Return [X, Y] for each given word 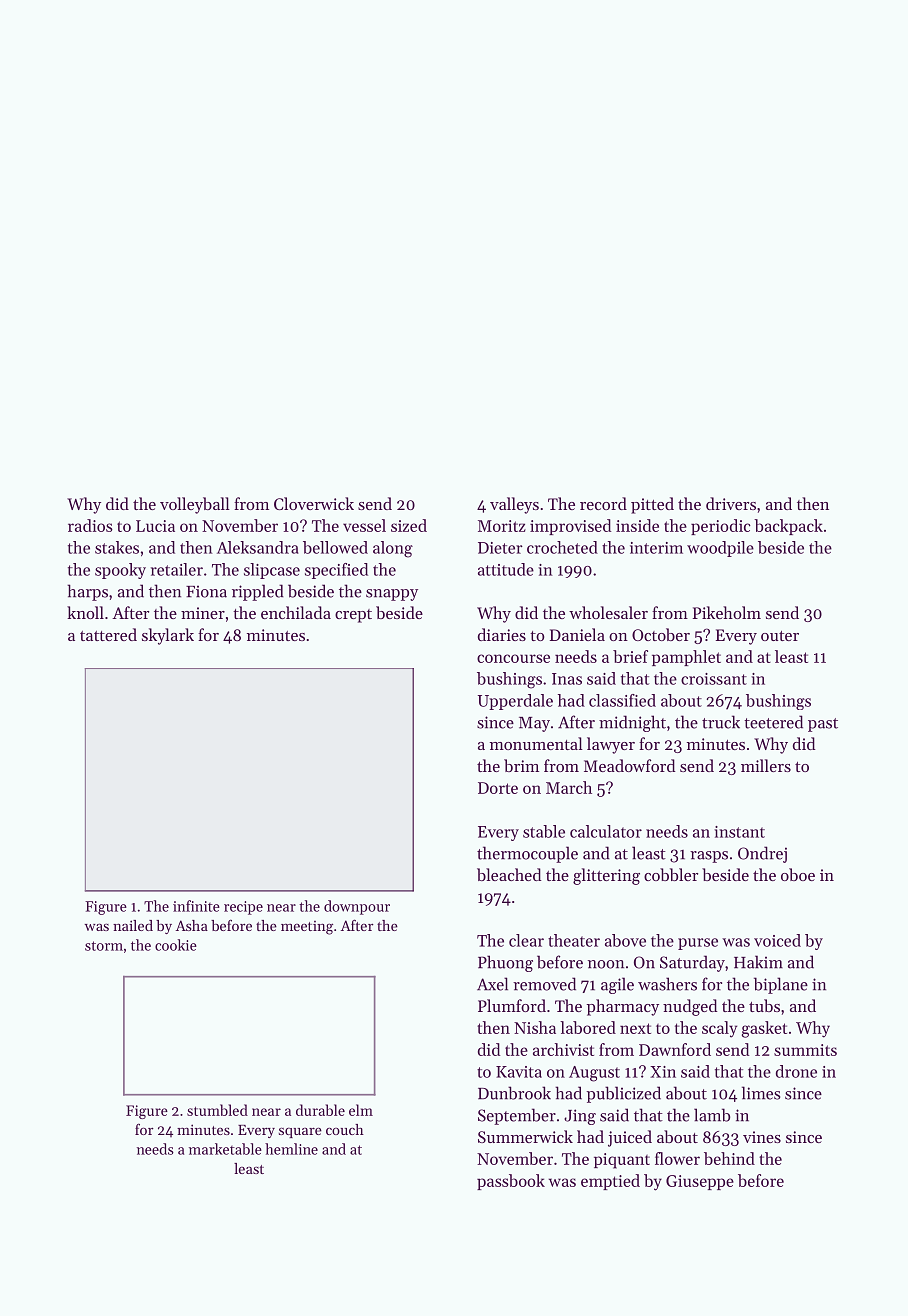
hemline [291, 1149]
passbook [511, 1182]
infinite [196, 906]
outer [780, 636]
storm [104, 946]
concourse [513, 658]
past [823, 725]
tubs [764, 1005]
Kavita [519, 1072]
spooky [120, 571]
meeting [307, 928]
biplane [781, 985]
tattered [108, 634]
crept [353, 616]
